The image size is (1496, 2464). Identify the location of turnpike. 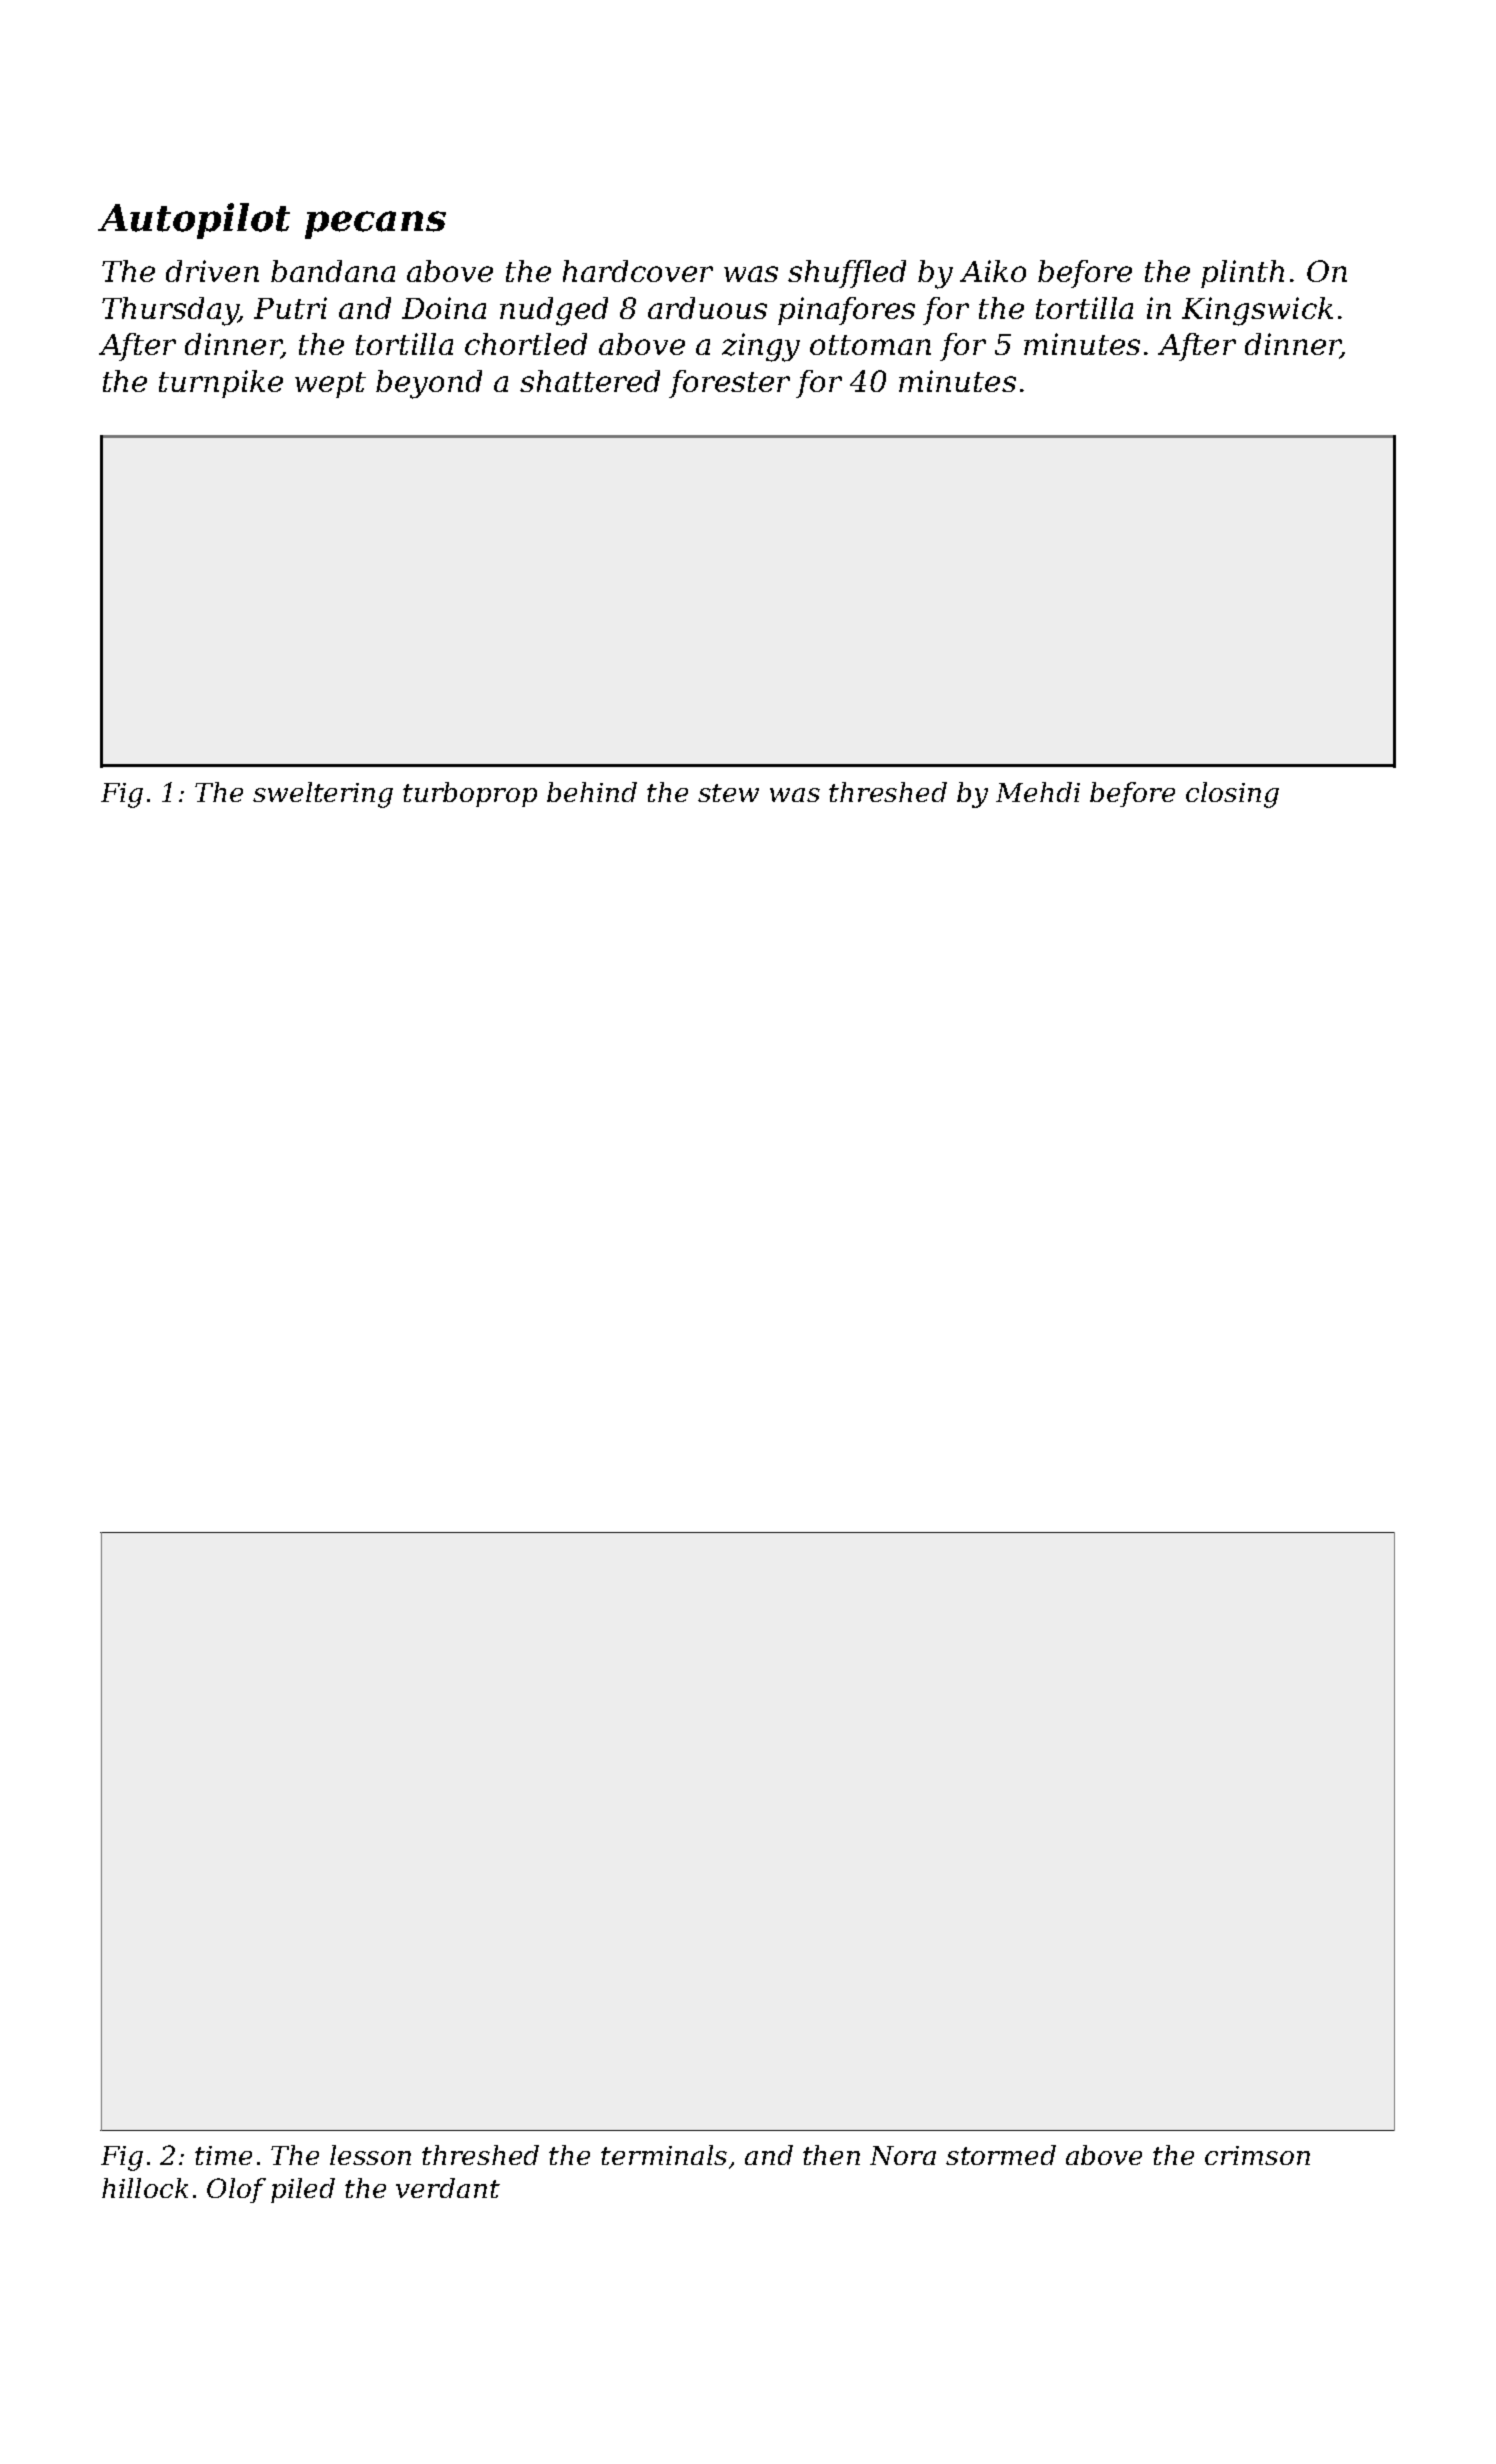
(221, 384).
